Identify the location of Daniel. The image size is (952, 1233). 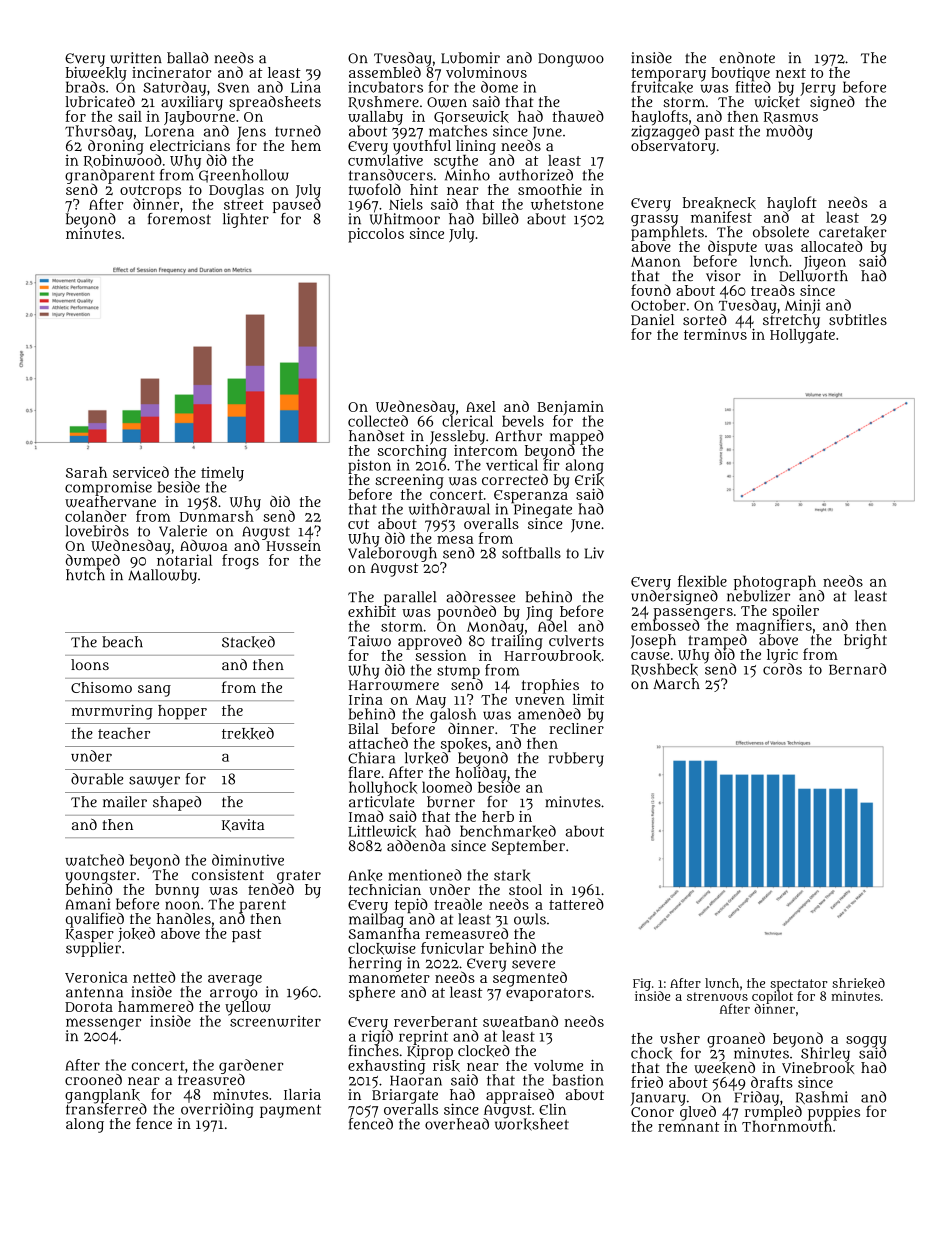
(652, 319).
